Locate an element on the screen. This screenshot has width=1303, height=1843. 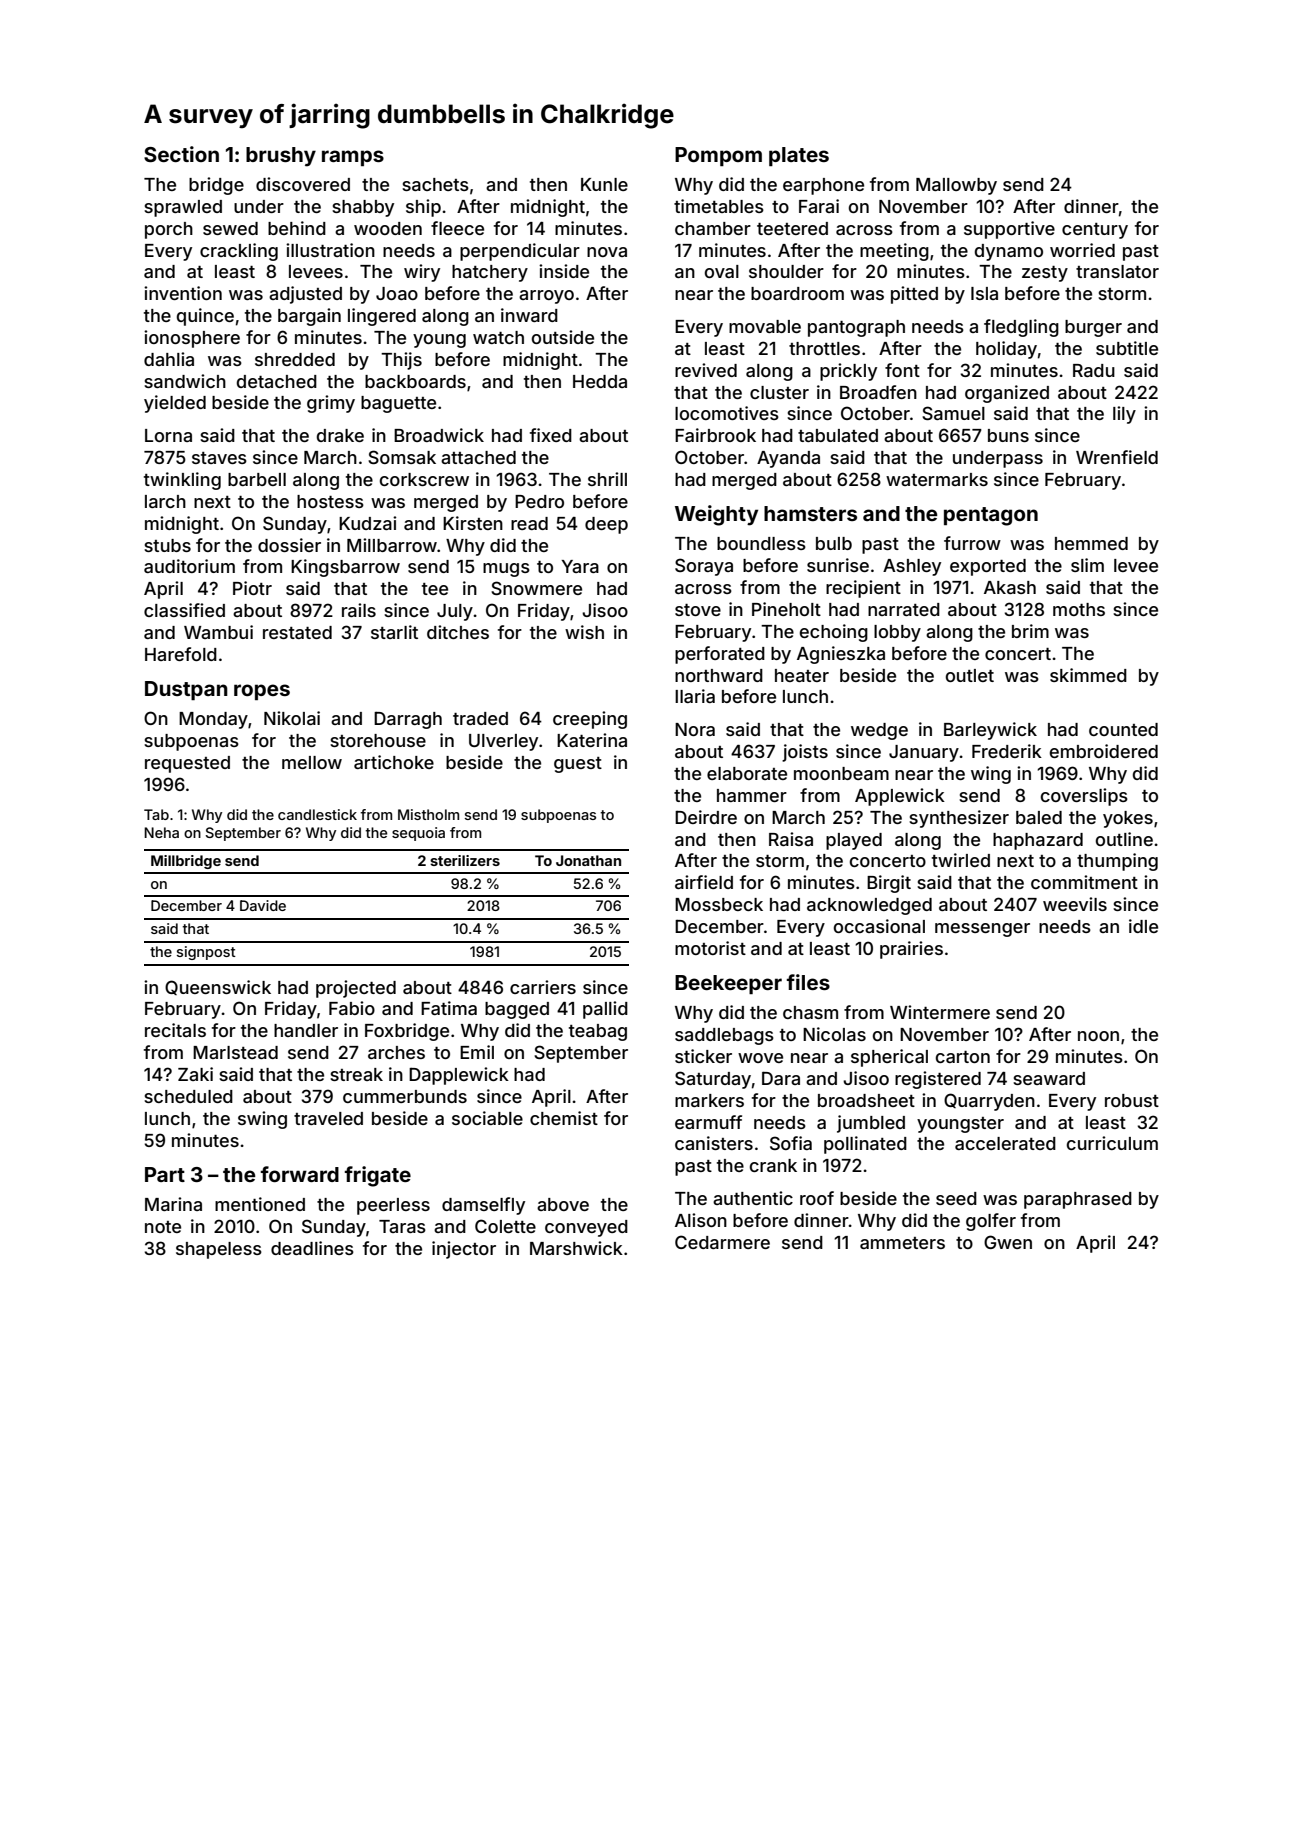
brushy is located at coordinates (281, 157).
